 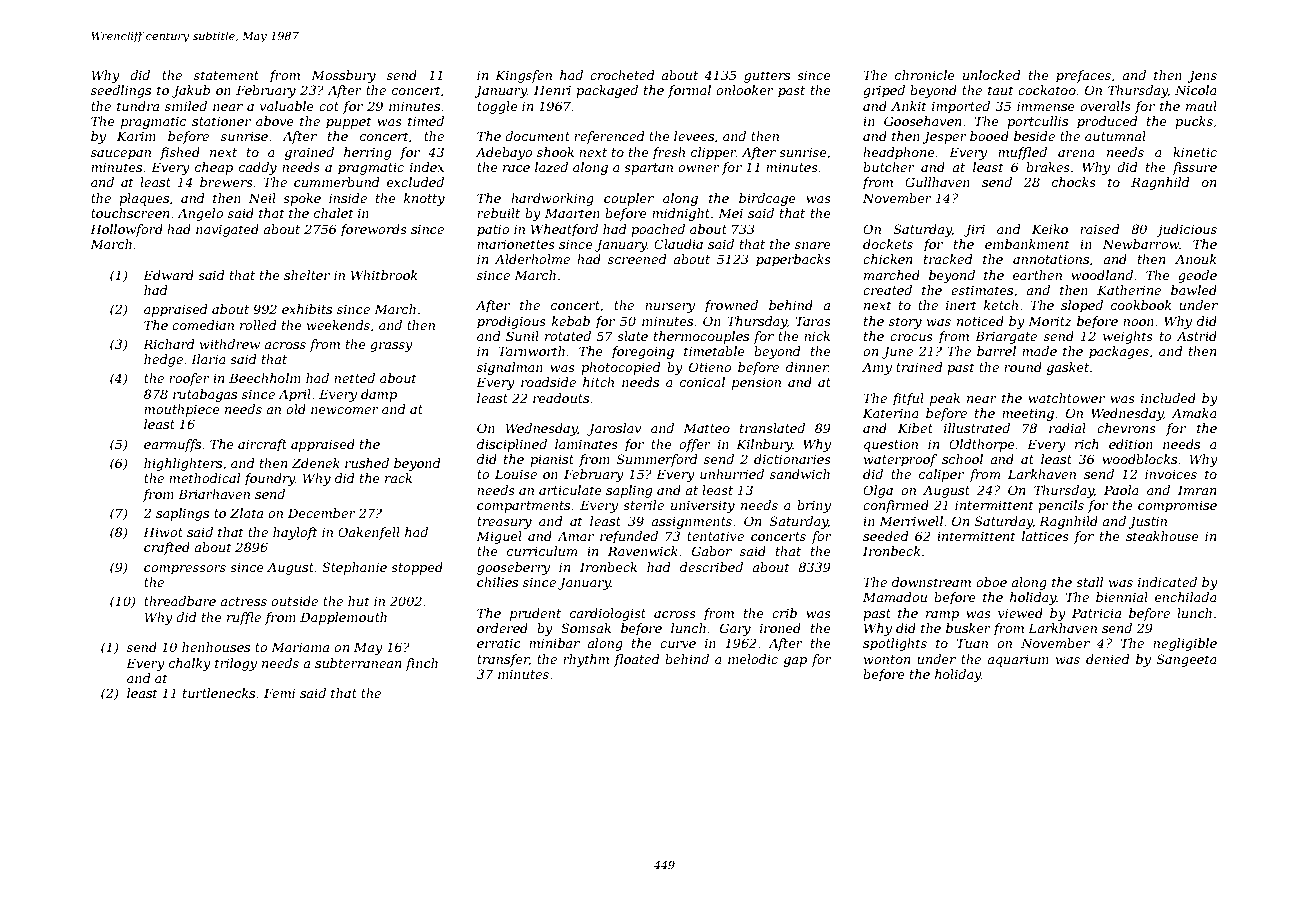 I want to click on watchtower, so click(x=1066, y=398).
